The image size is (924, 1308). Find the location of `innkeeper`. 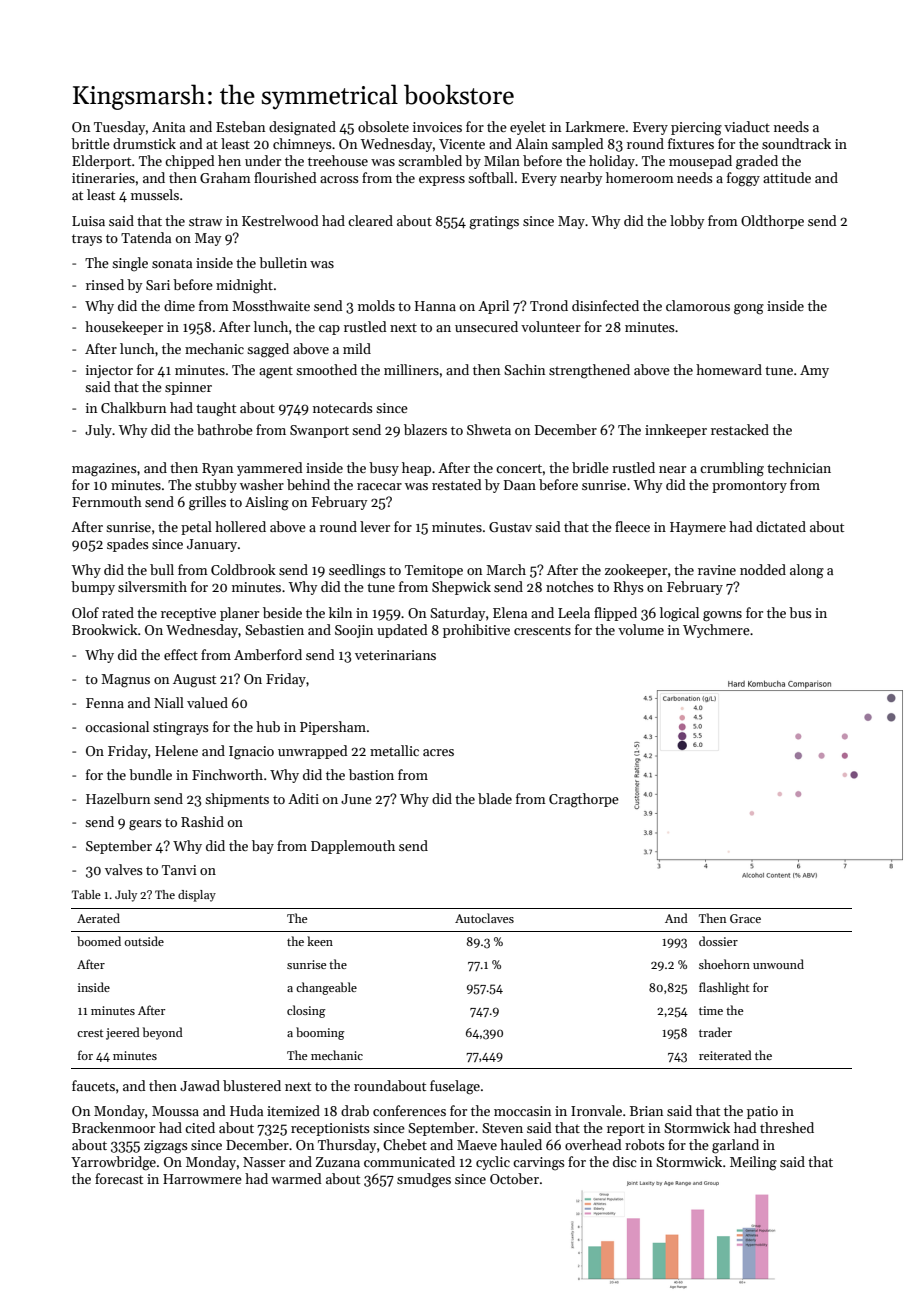

innkeeper is located at coordinates (676, 431).
